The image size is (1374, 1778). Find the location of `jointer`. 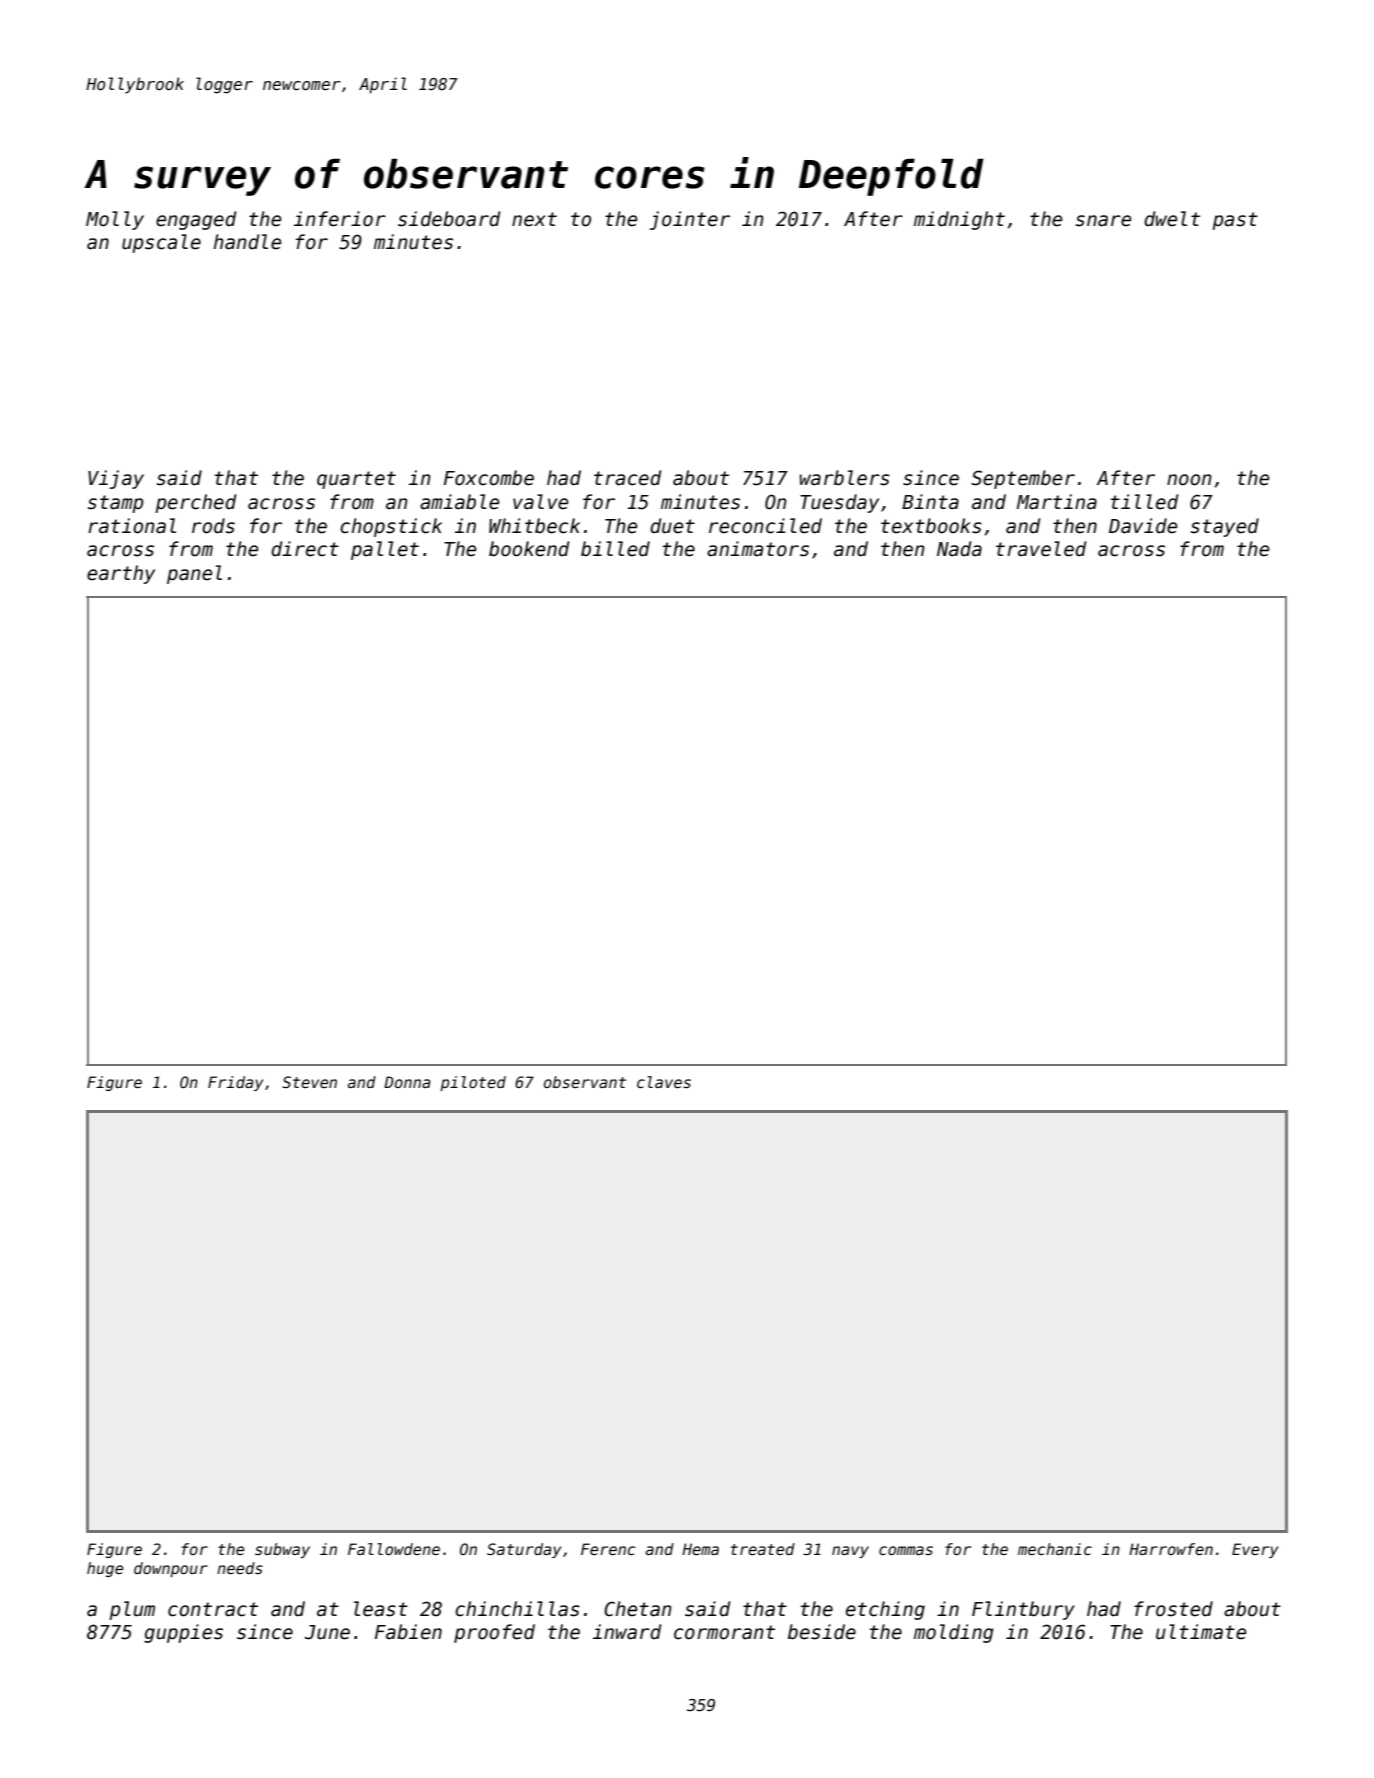

jointer is located at coordinates (689, 220).
